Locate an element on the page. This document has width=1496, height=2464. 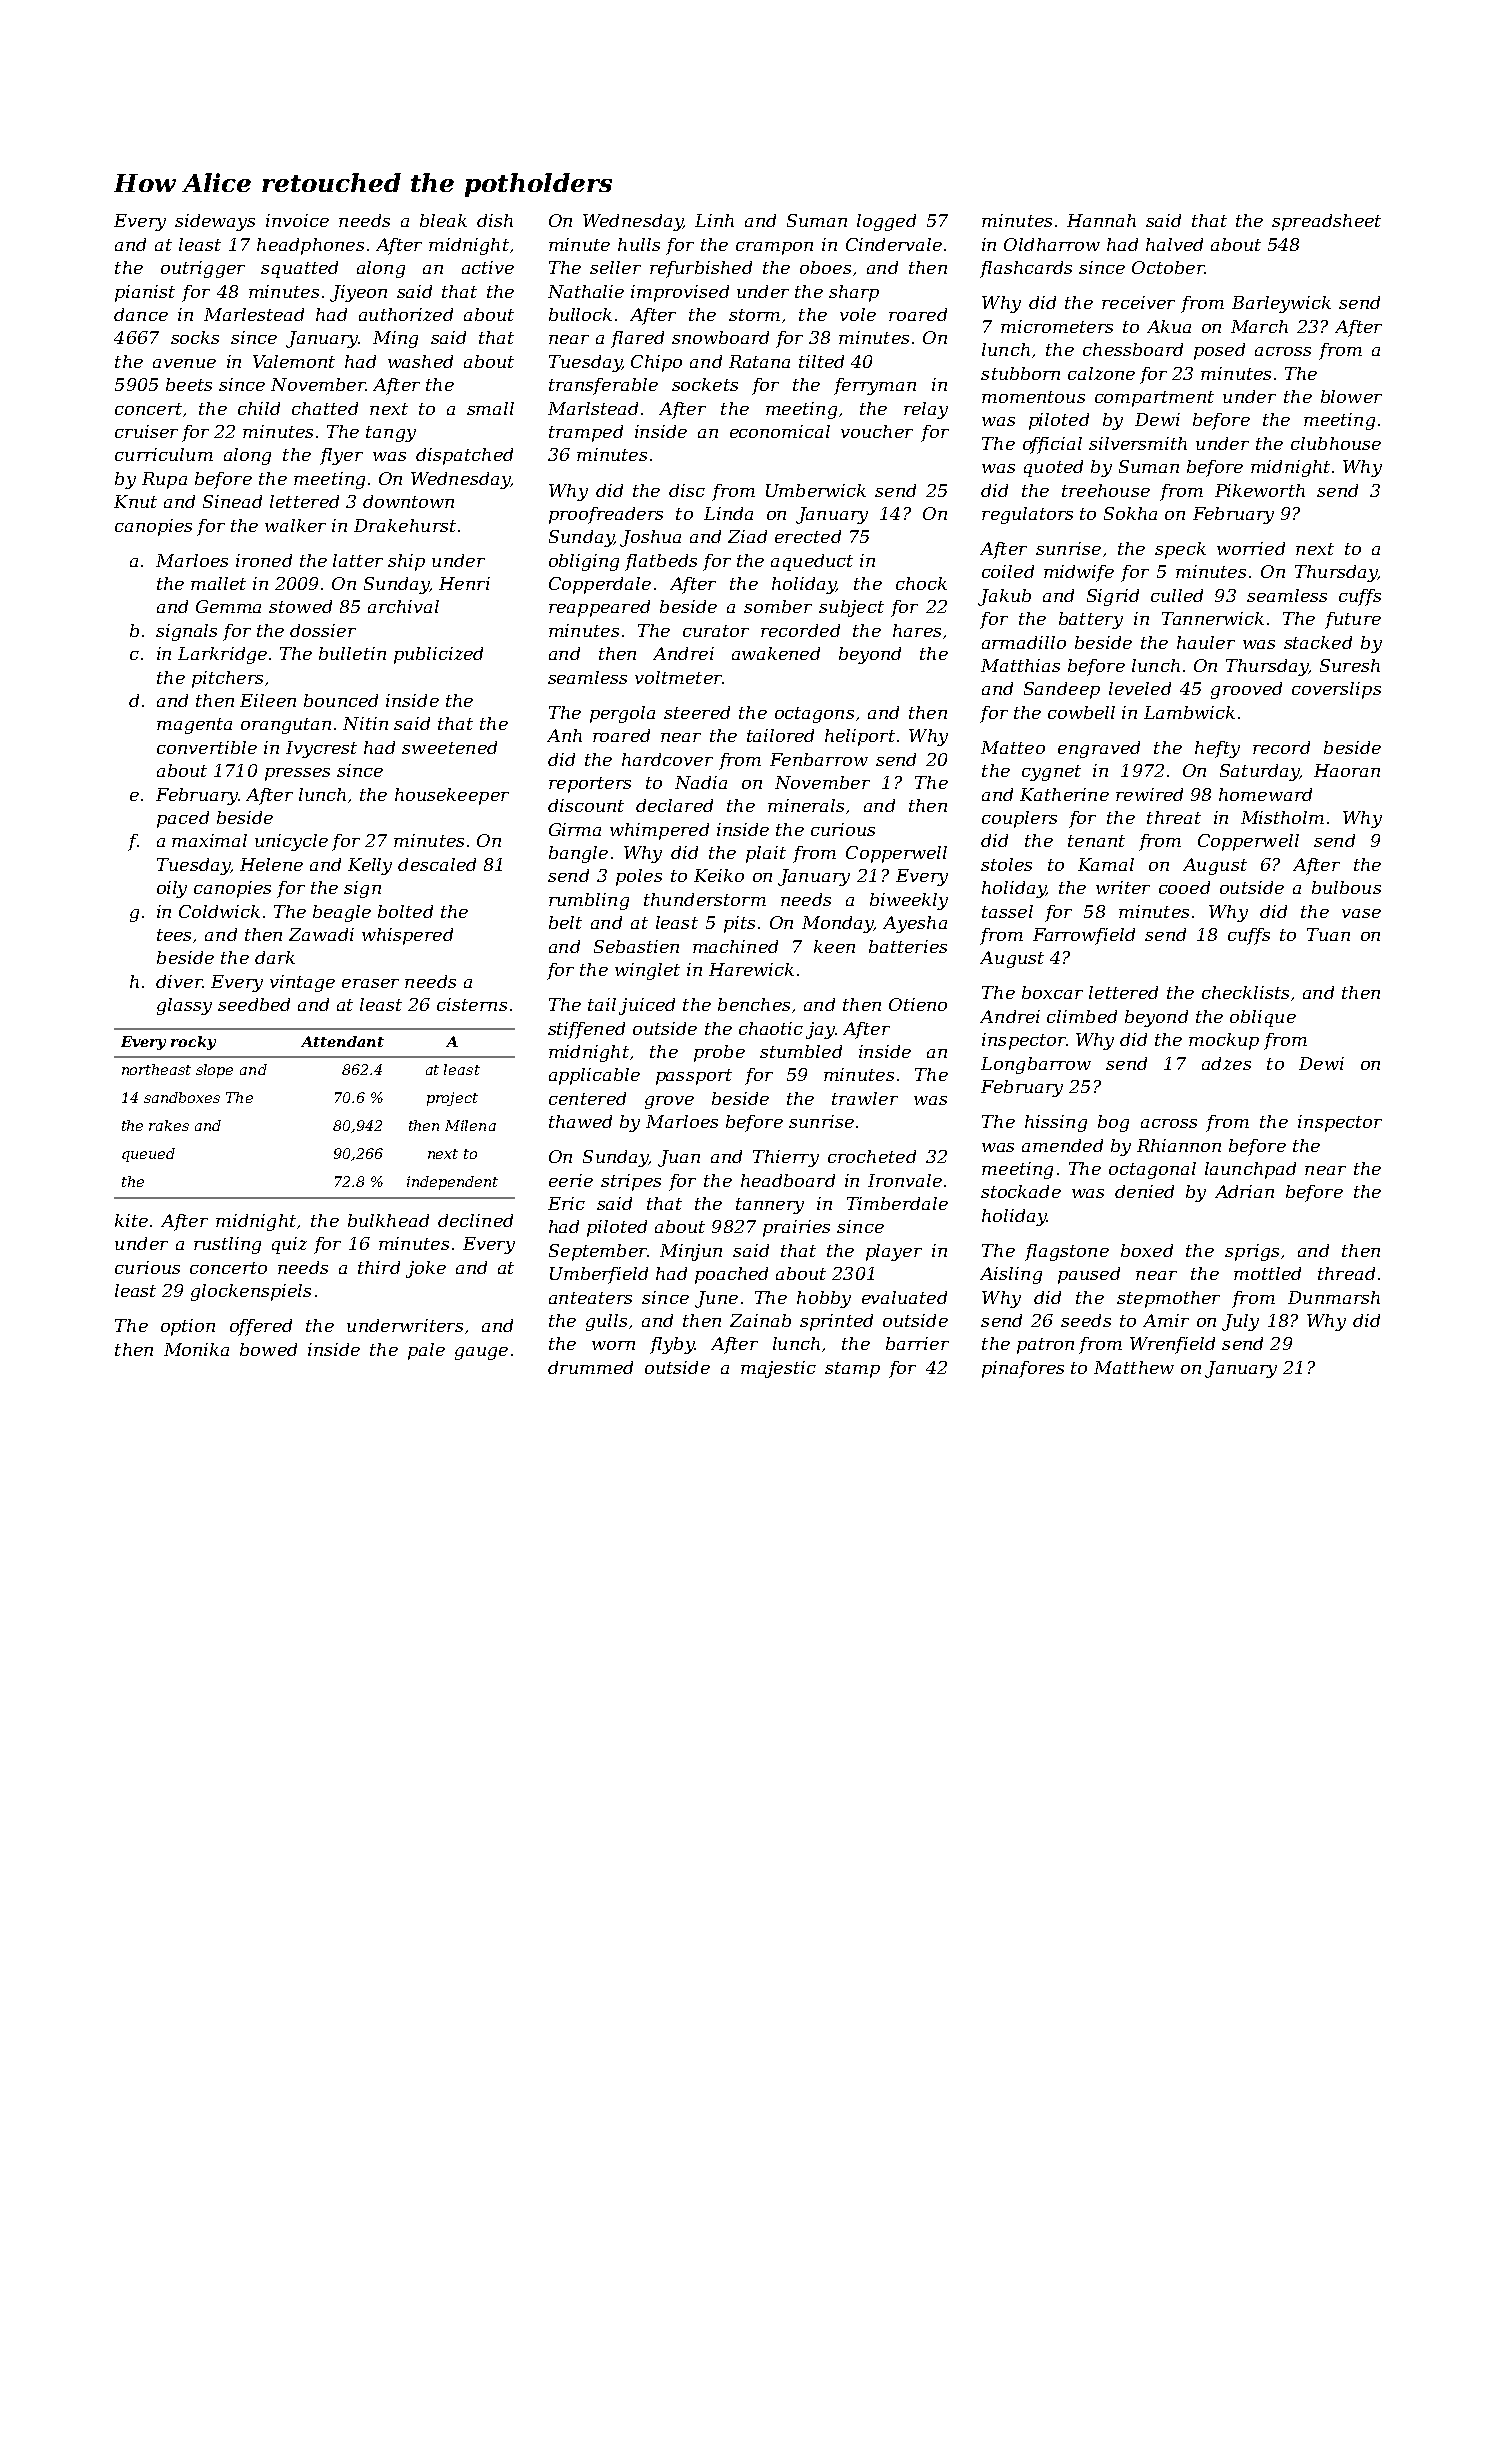
logged is located at coordinates (886, 222).
